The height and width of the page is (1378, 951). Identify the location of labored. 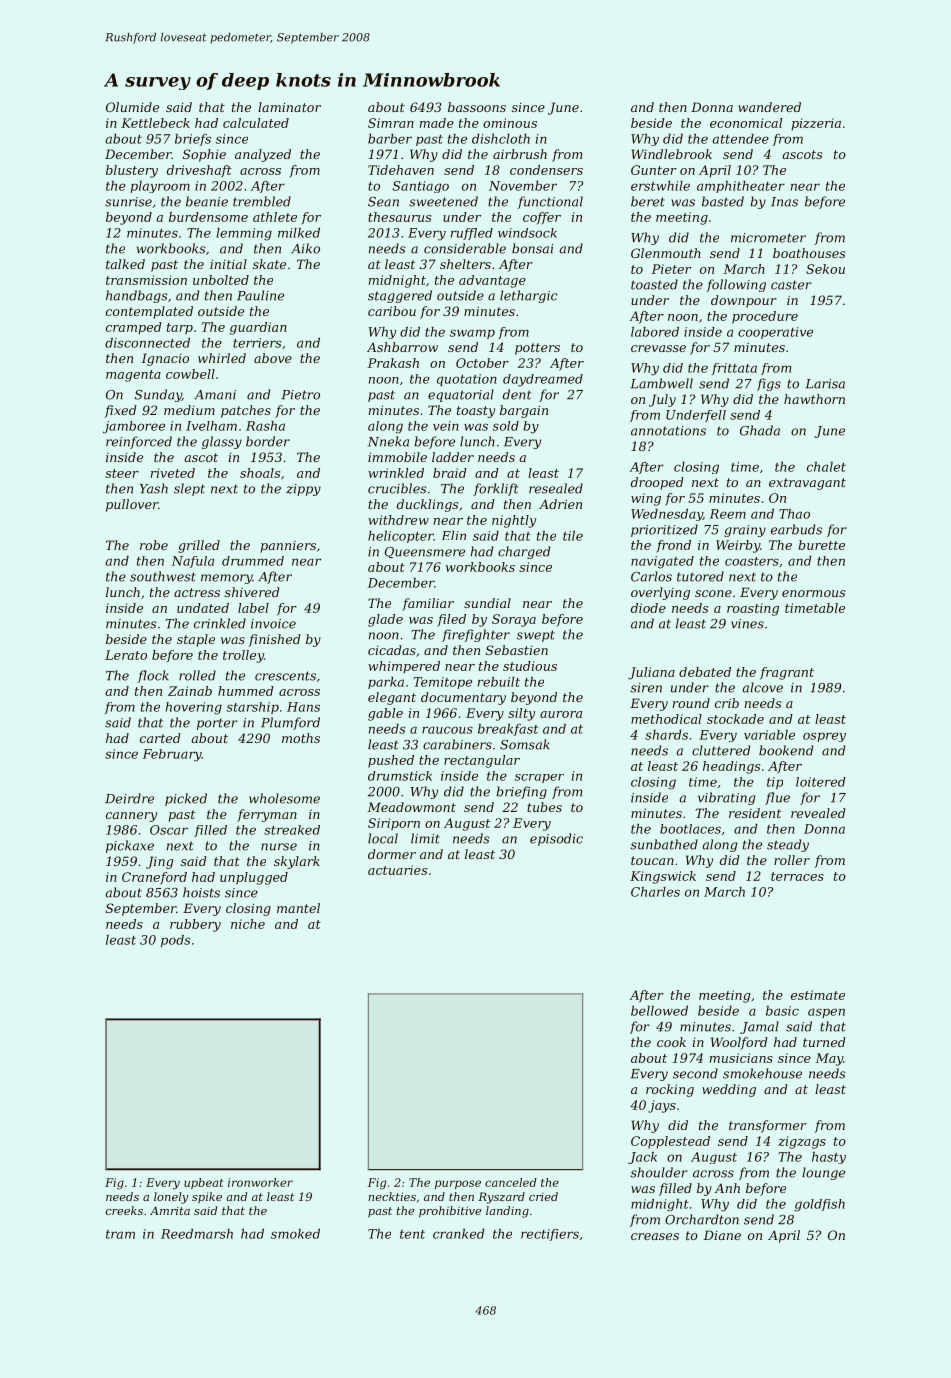
(655, 332).
